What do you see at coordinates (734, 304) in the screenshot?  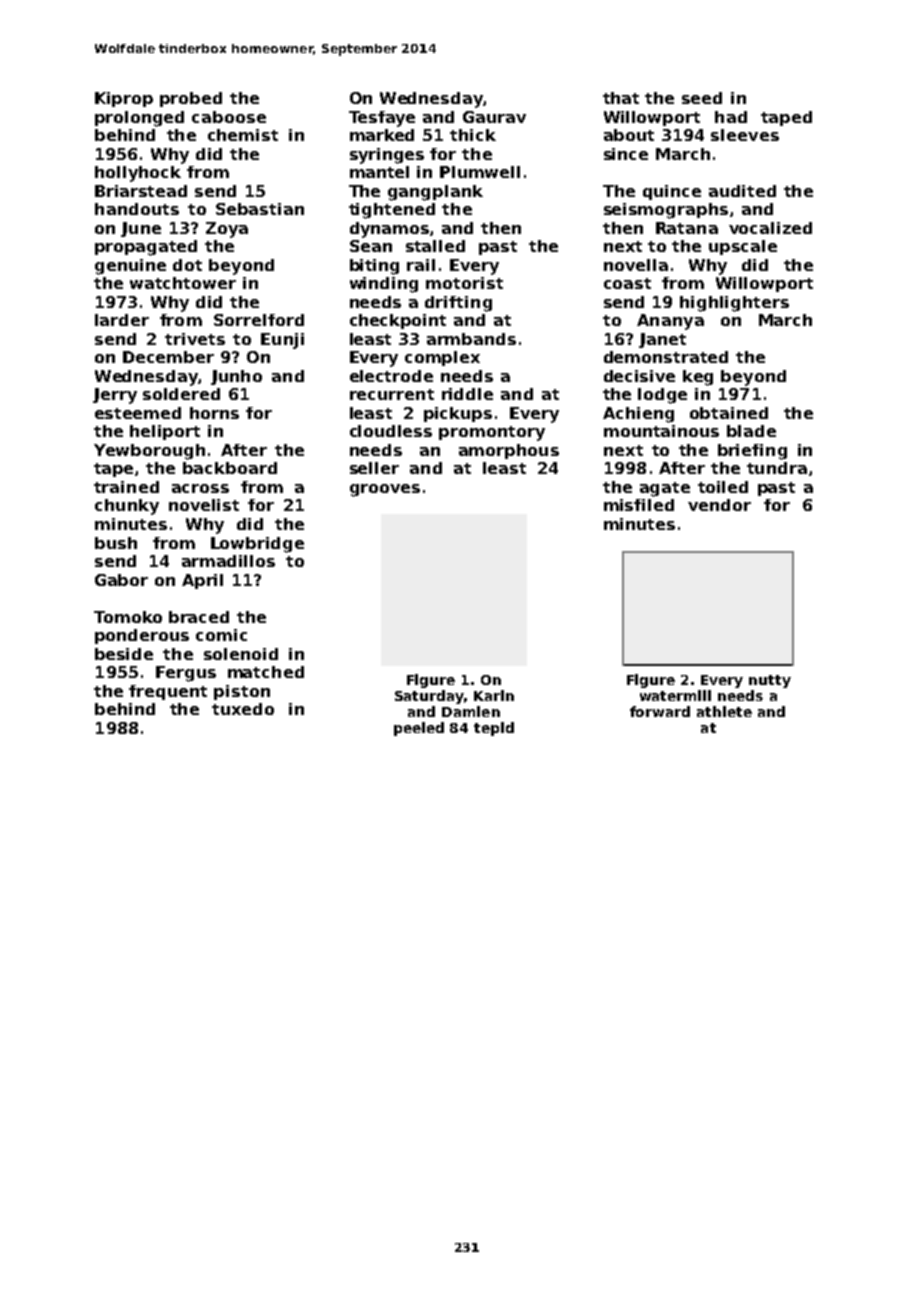 I see `highlighters` at bounding box center [734, 304].
